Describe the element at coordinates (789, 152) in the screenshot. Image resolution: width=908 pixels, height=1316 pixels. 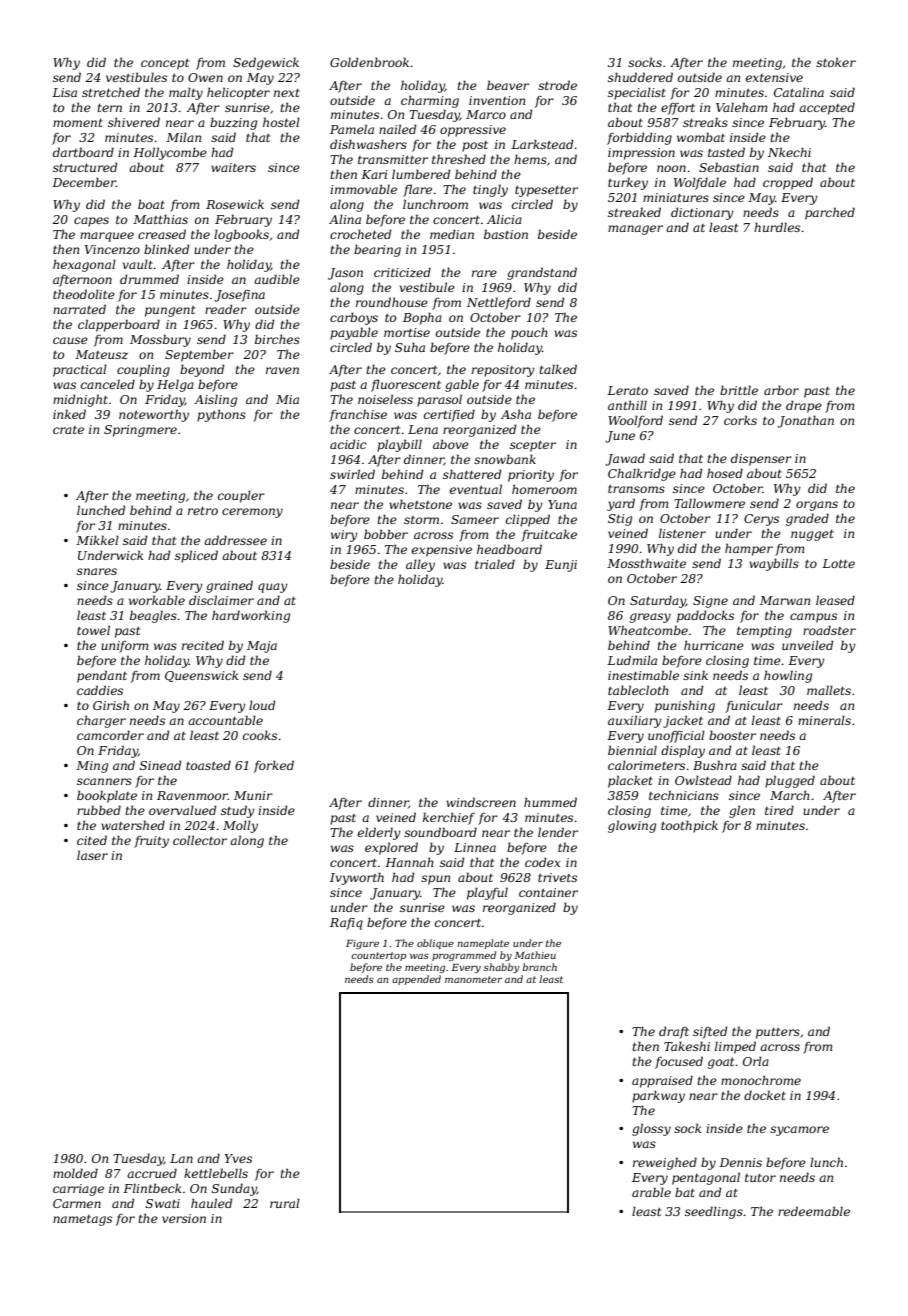
I see `Nkechi` at that location.
